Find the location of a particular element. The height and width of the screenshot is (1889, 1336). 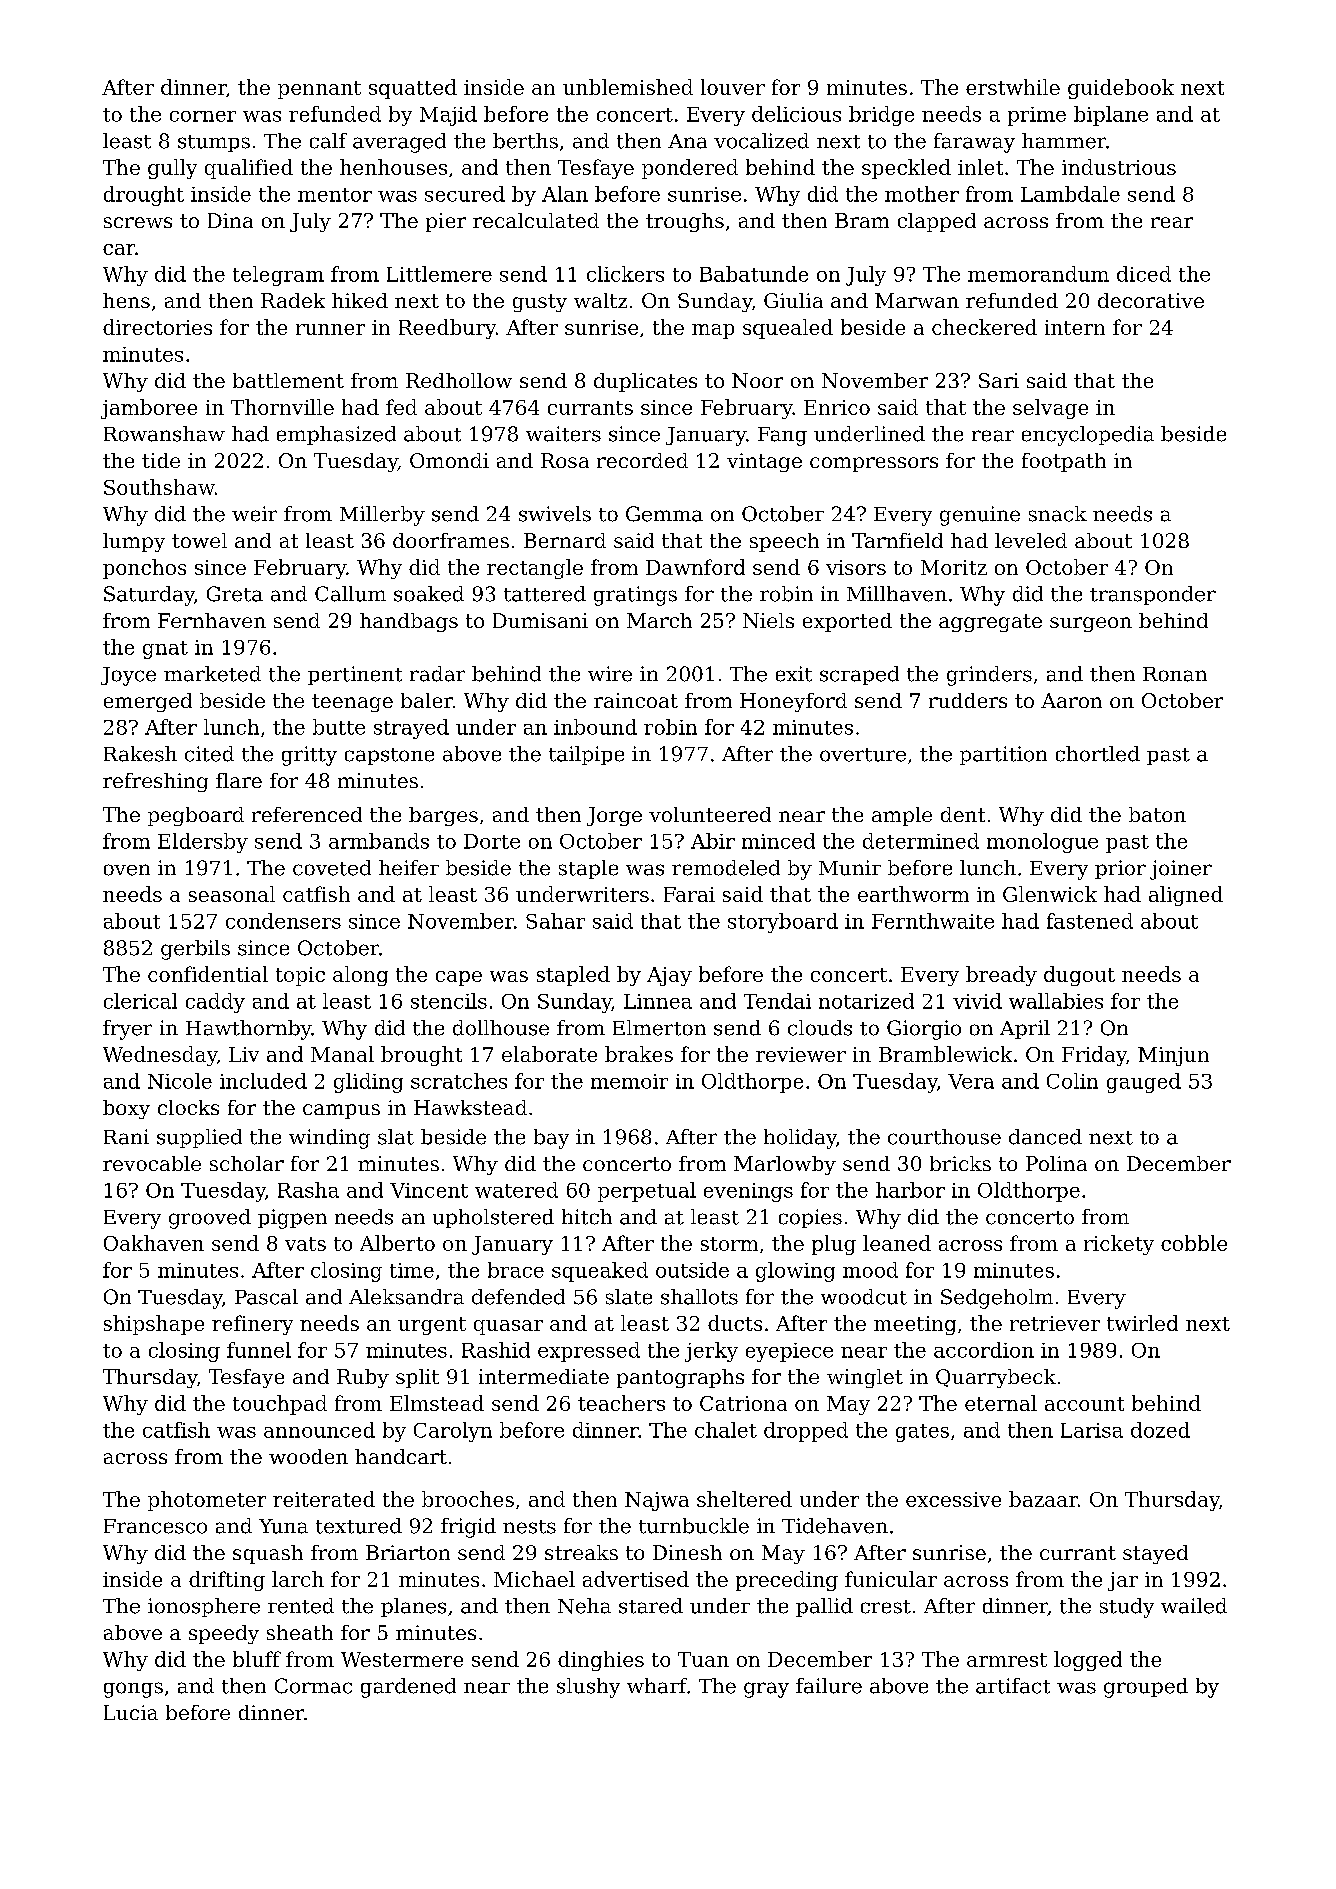

armrest is located at coordinates (1007, 1660).
